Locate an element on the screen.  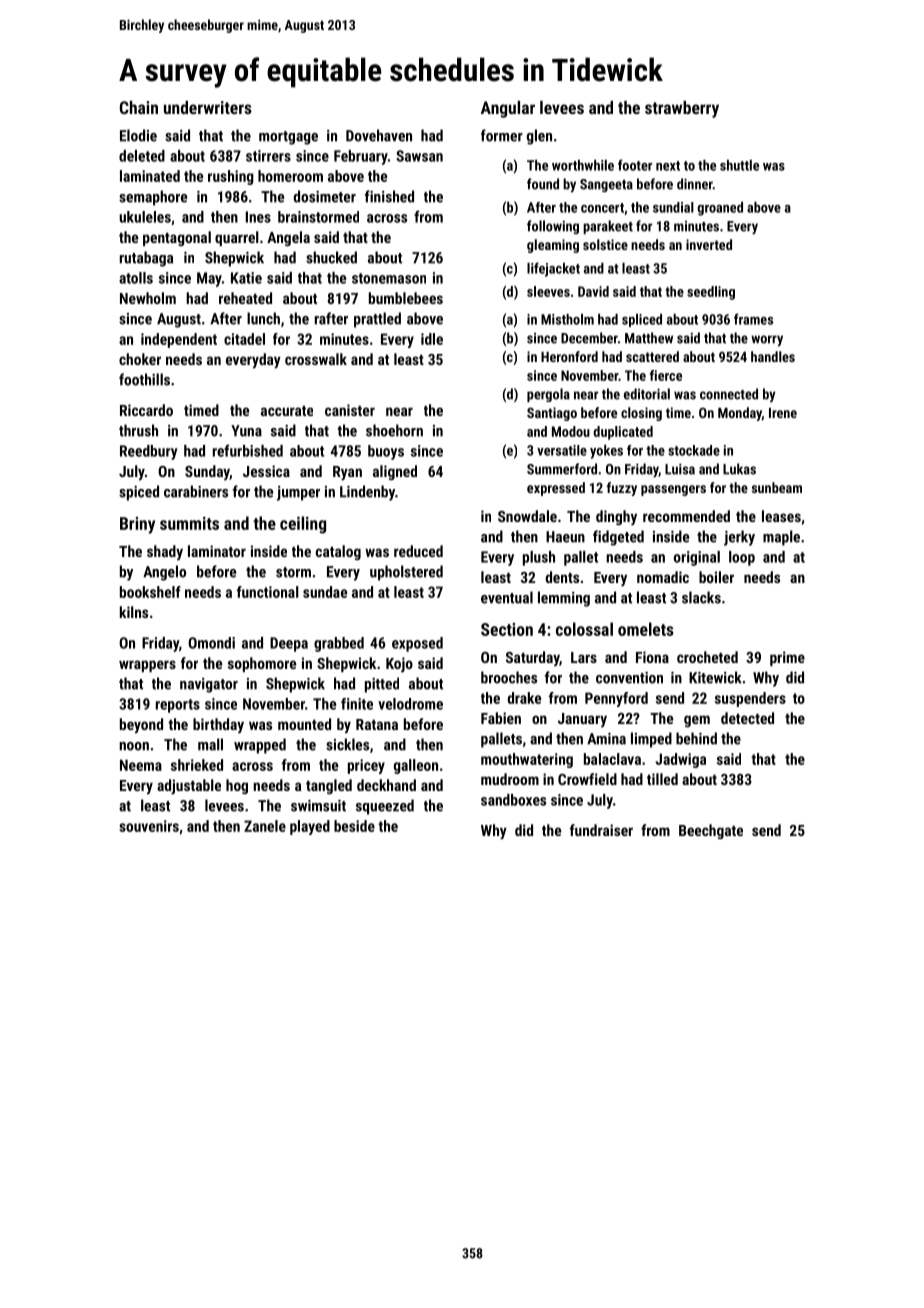
aligned is located at coordinates (395, 472).
